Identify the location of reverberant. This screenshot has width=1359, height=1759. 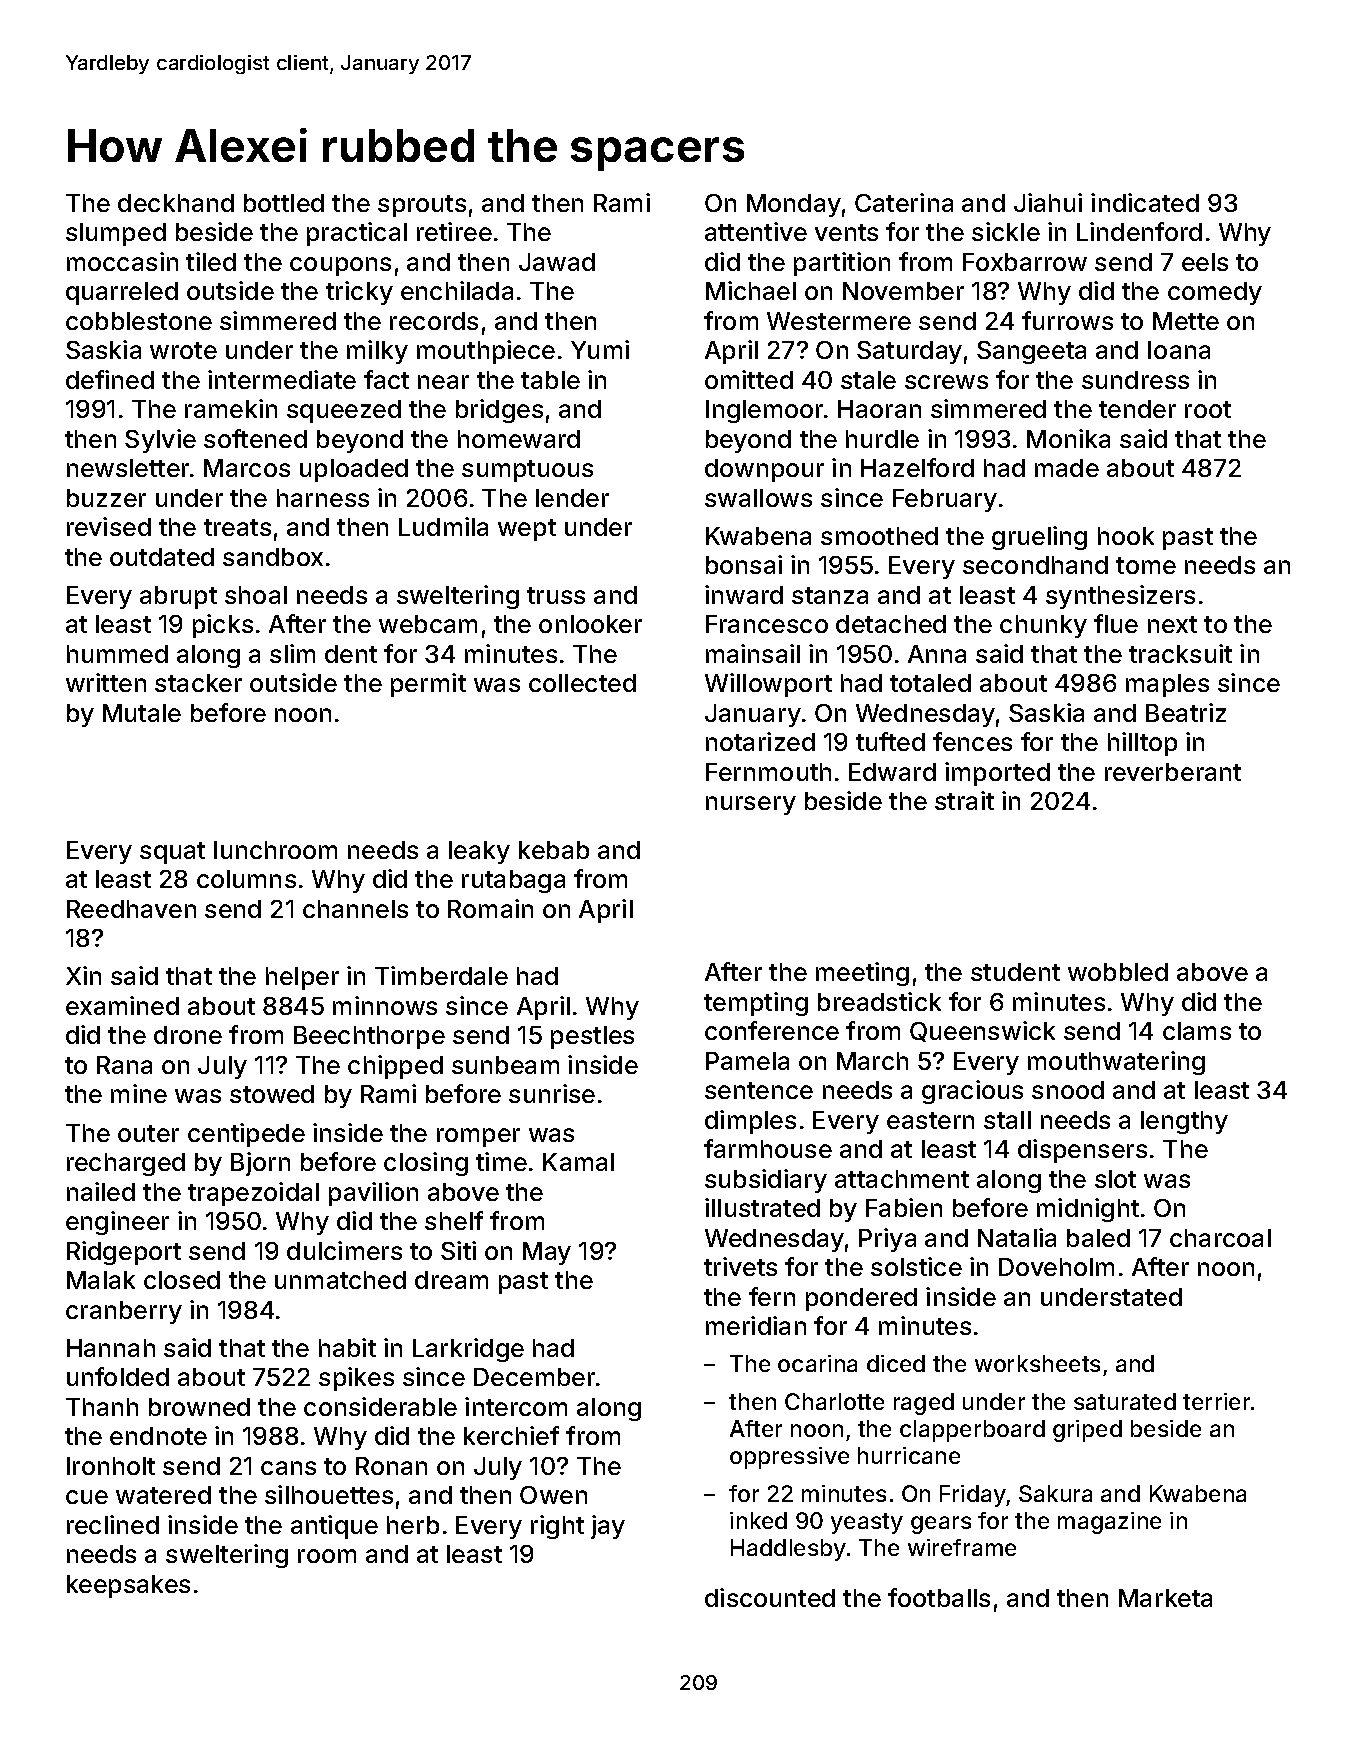
(1173, 772).
